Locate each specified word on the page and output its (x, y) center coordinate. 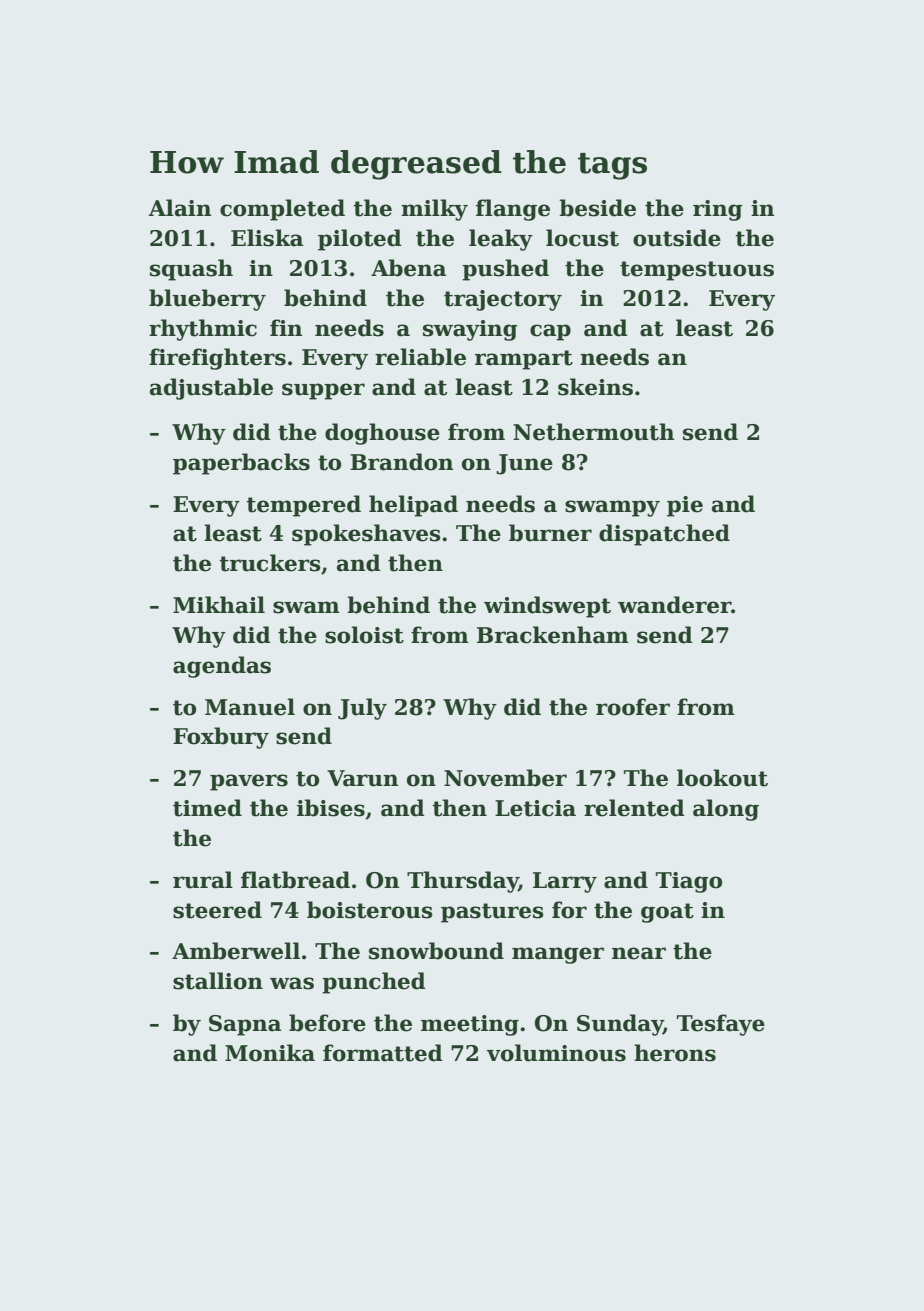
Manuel (250, 707)
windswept (547, 607)
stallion (218, 981)
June (524, 464)
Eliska (267, 238)
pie (685, 506)
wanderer (674, 605)
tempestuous (697, 271)
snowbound (436, 951)
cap (550, 332)
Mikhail (219, 605)
